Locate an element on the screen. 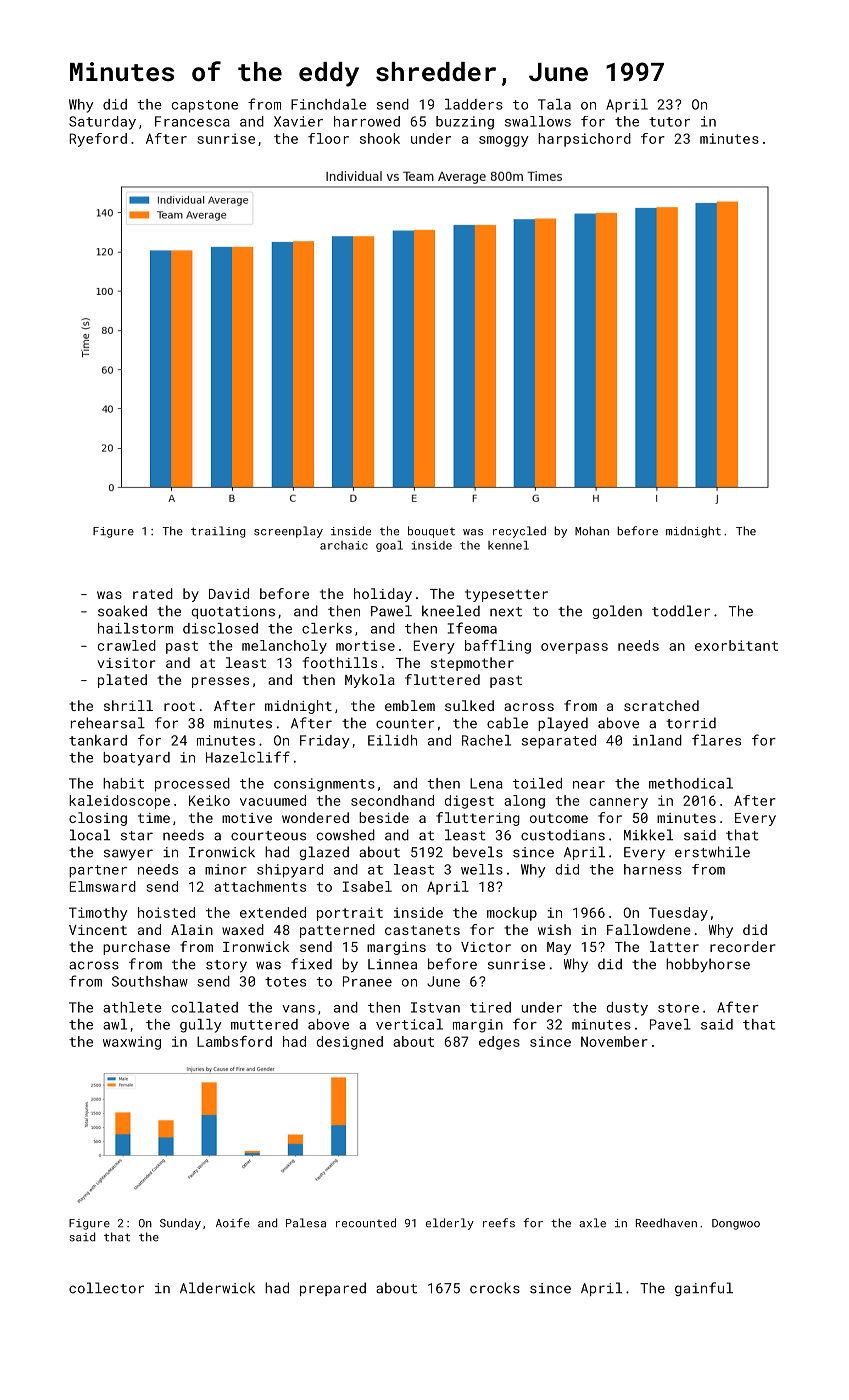 The width and height of the screenshot is (849, 1400). goal is located at coordinates (389, 546).
